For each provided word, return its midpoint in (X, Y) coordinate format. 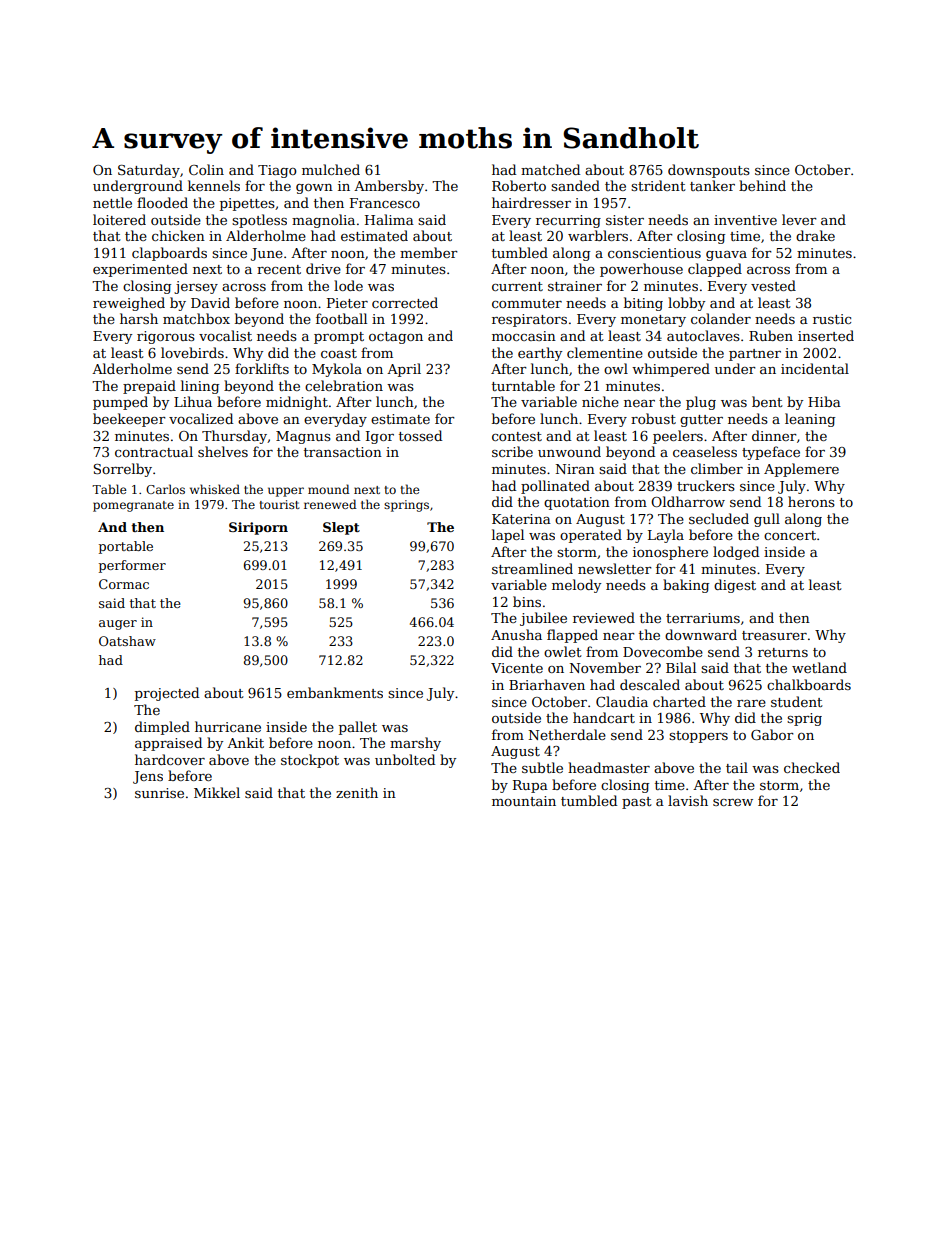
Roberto (519, 185)
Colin (206, 169)
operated (591, 536)
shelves (223, 451)
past (637, 803)
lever (799, 219)
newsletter (615, 568)
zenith (357, 792)
